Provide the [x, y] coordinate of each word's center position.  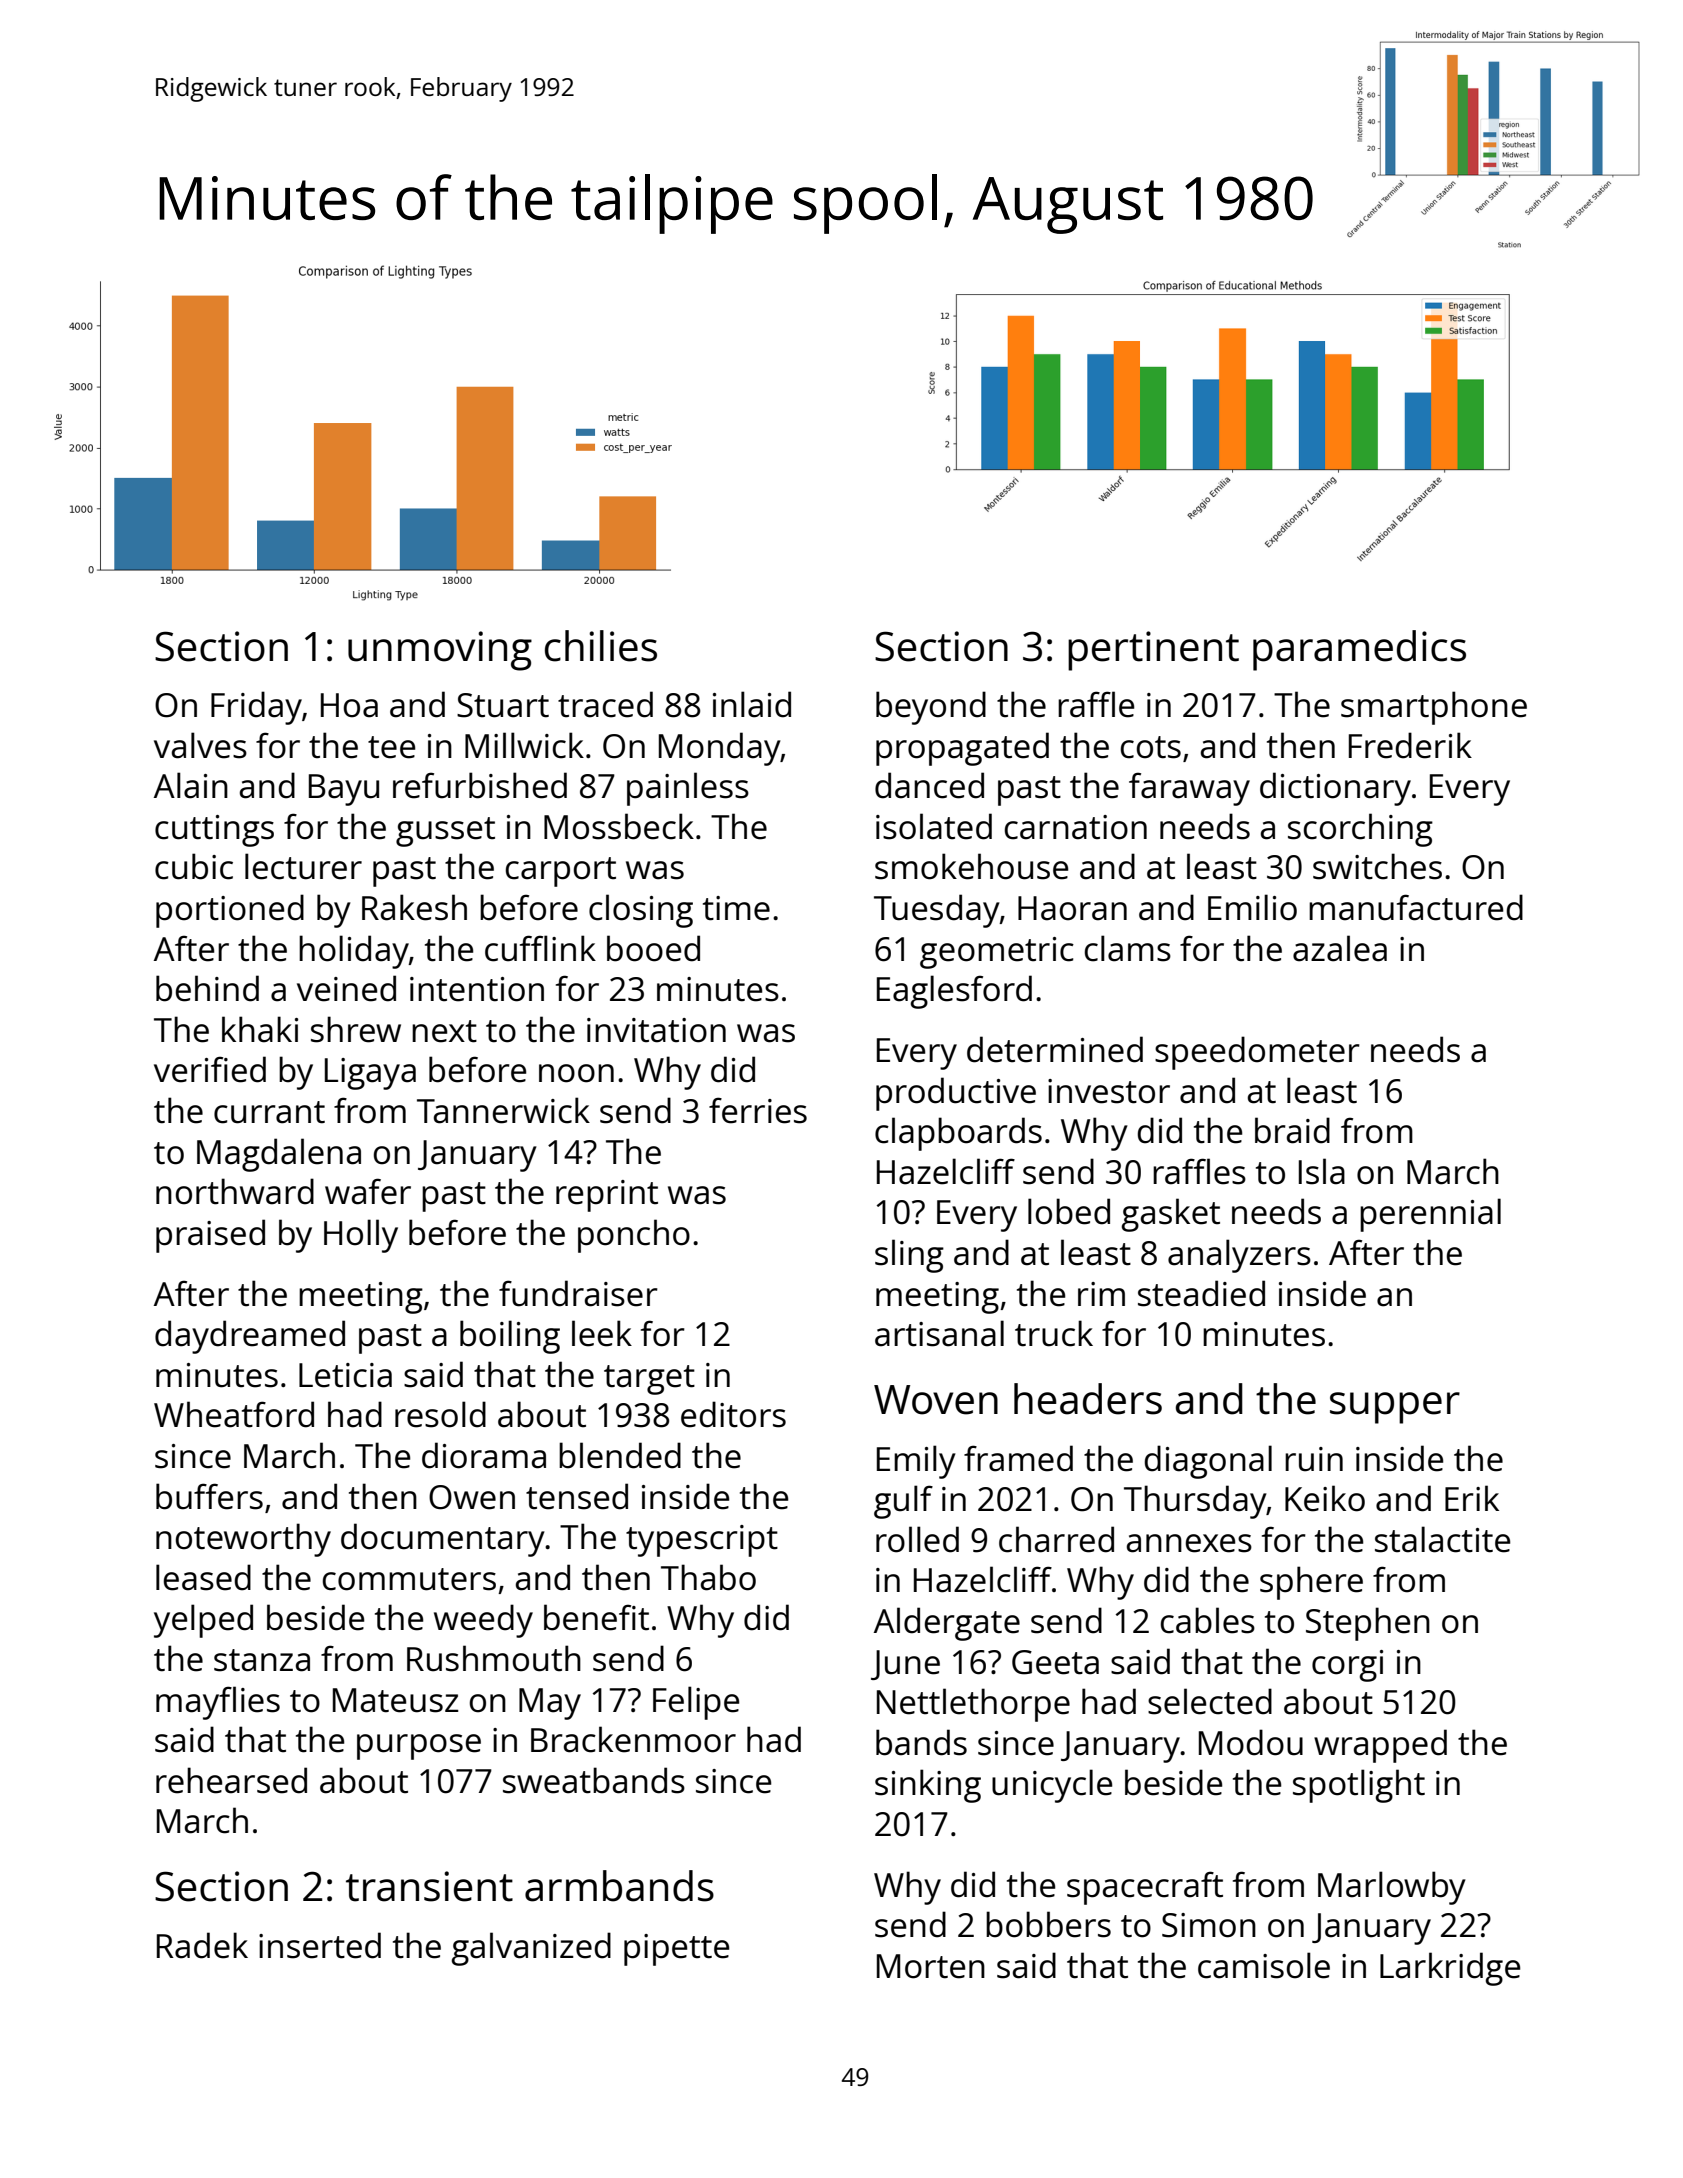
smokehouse [971, 866]
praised [210, 1236]
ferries [758, 1110]
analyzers [1239, 1256]
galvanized [531, 1949]
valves [200, 745]
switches [1377, 866]
